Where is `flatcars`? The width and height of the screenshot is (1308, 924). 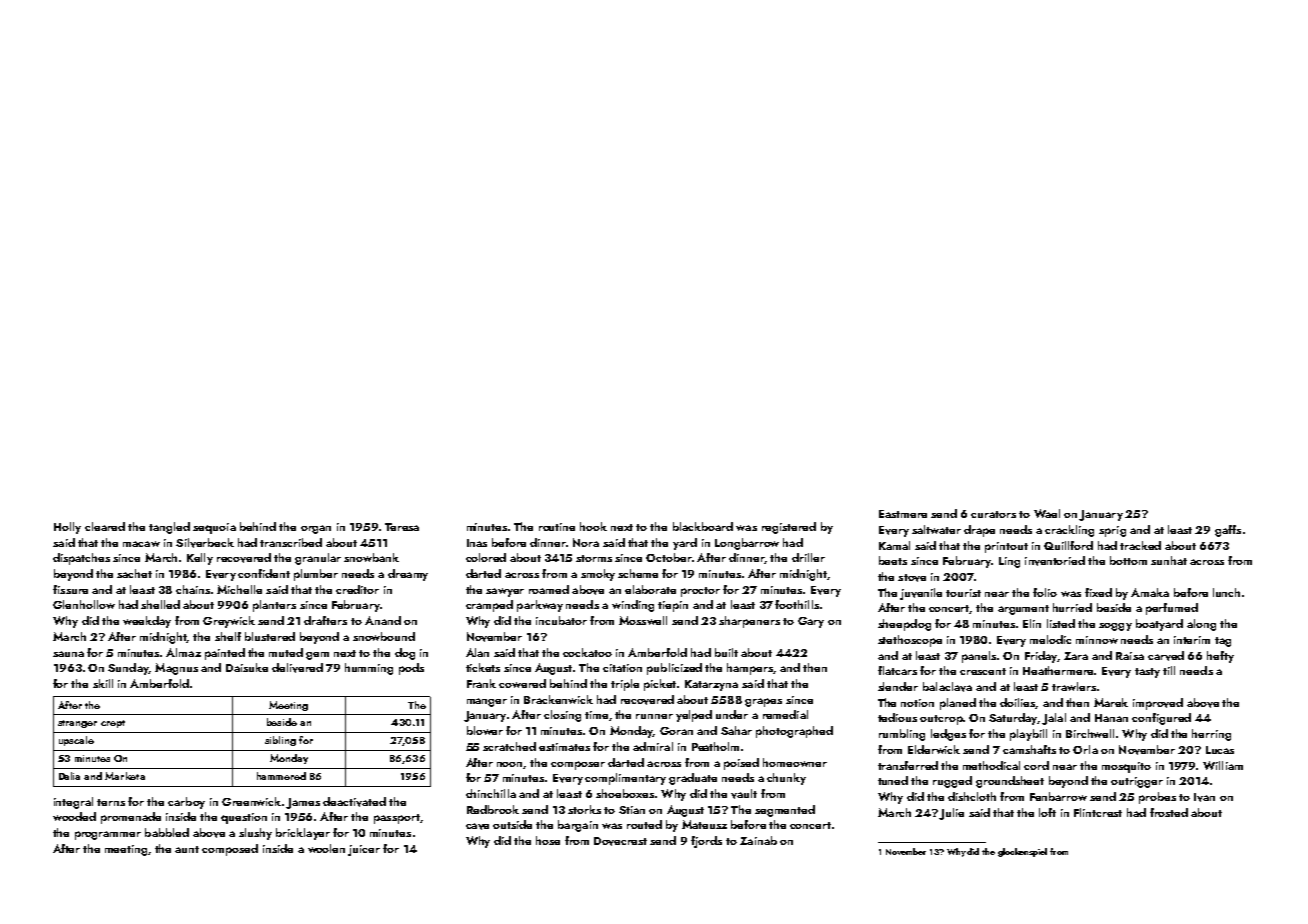 flatcars is located at coordinates (897, 670).
